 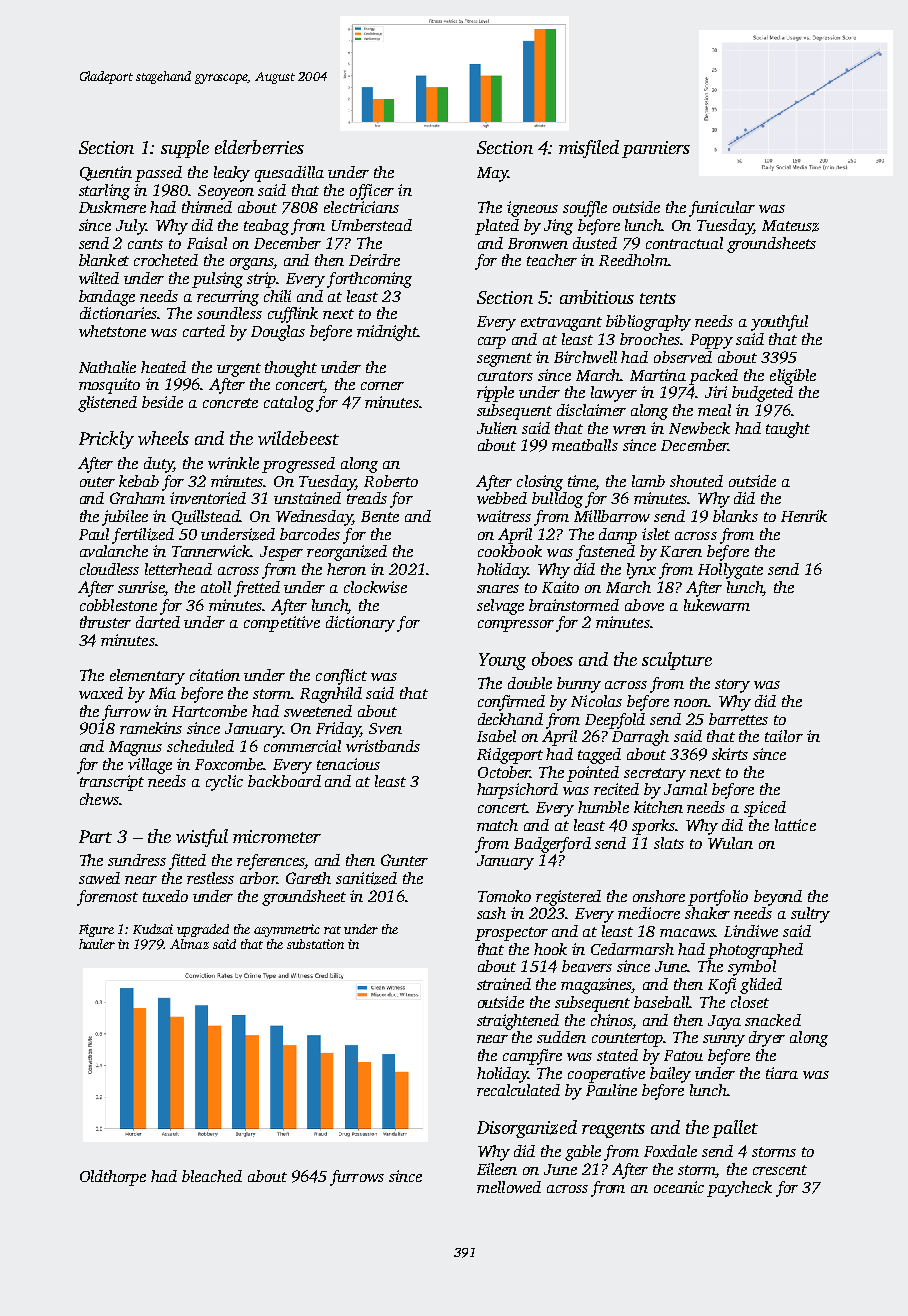 I want to click on whetstone, so click(x=112, y=331).
